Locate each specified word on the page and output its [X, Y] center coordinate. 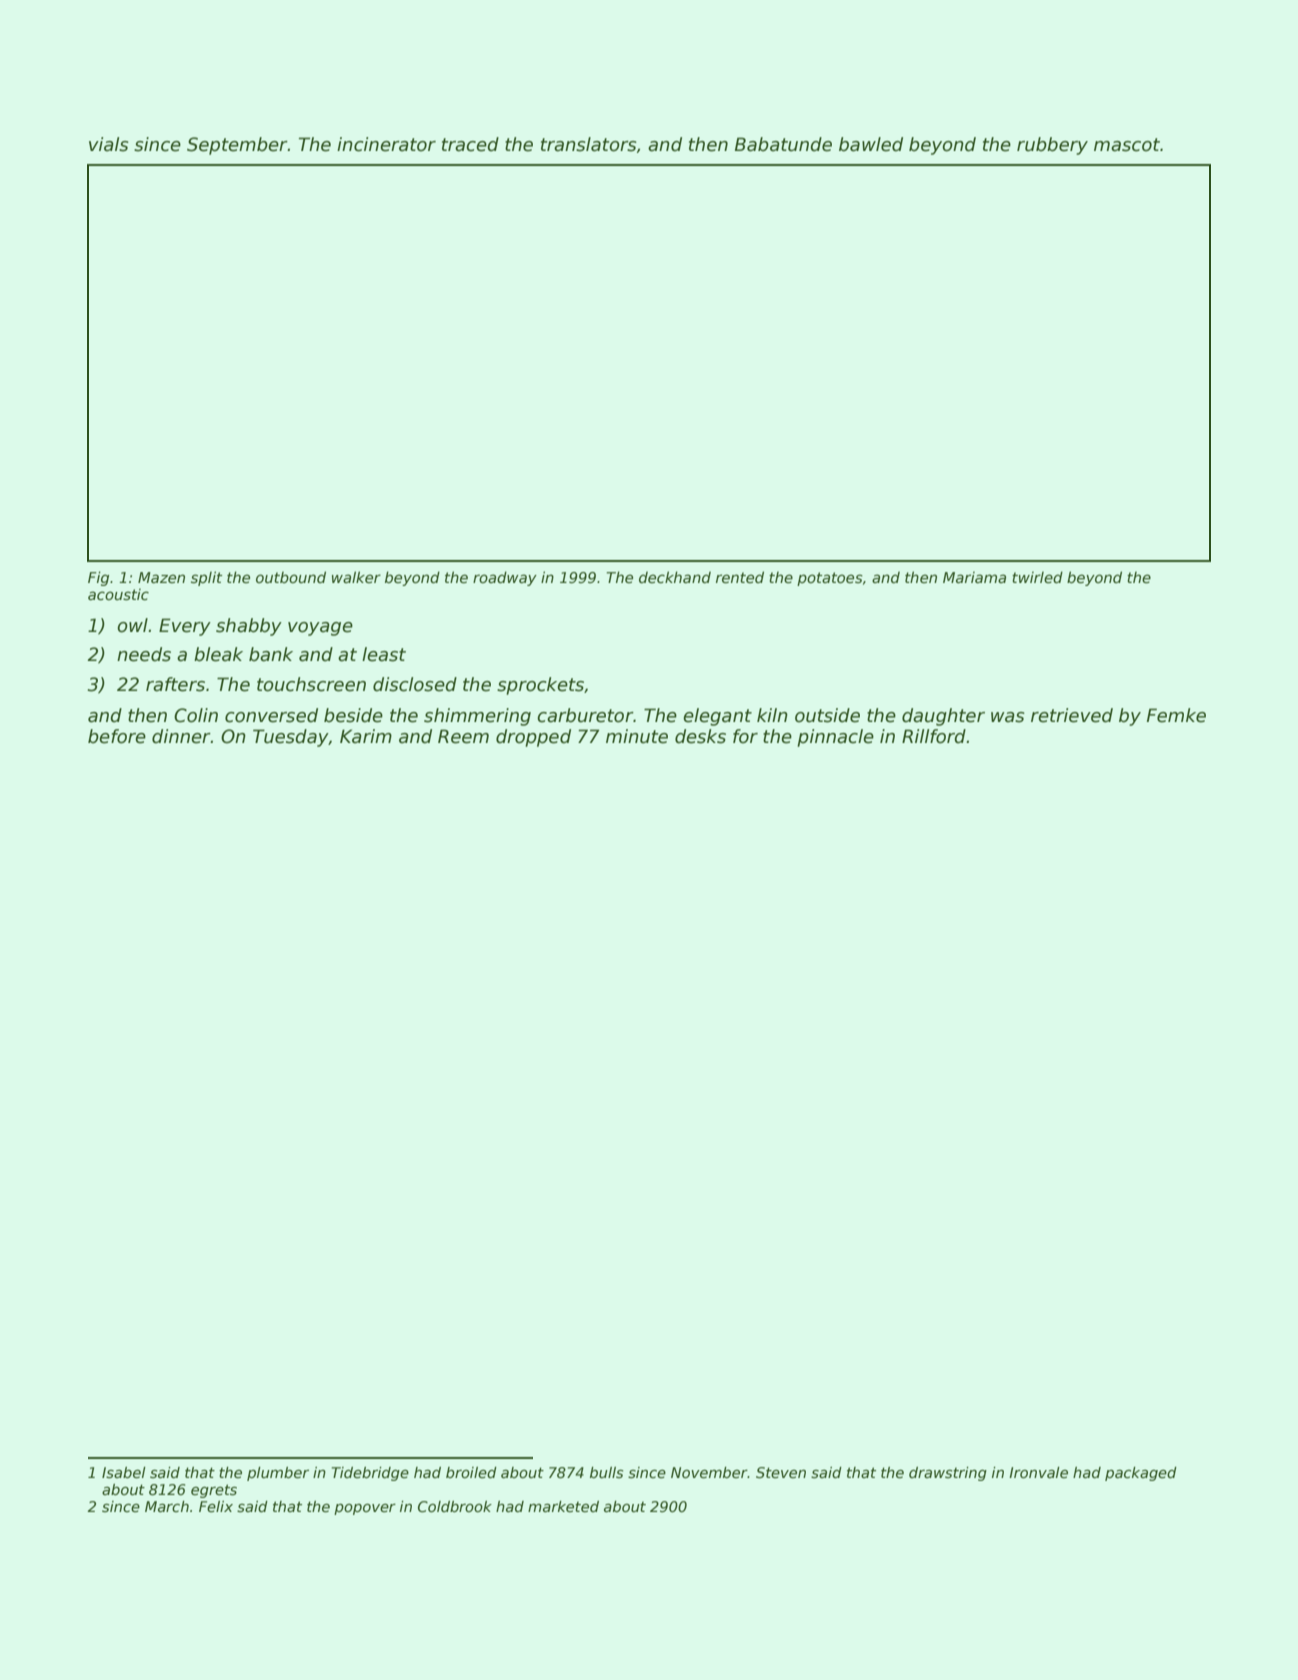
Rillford [934, 736]
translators [589, 144]
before [117, 736]
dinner [181, 736]
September [237, 146]
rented [740, 577]
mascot [1127, 145]
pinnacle [835, 738]
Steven [781, 1472]
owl [132, 625]
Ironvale [1038, 1472]
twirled [1037, 577]
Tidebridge [370, 1474]
